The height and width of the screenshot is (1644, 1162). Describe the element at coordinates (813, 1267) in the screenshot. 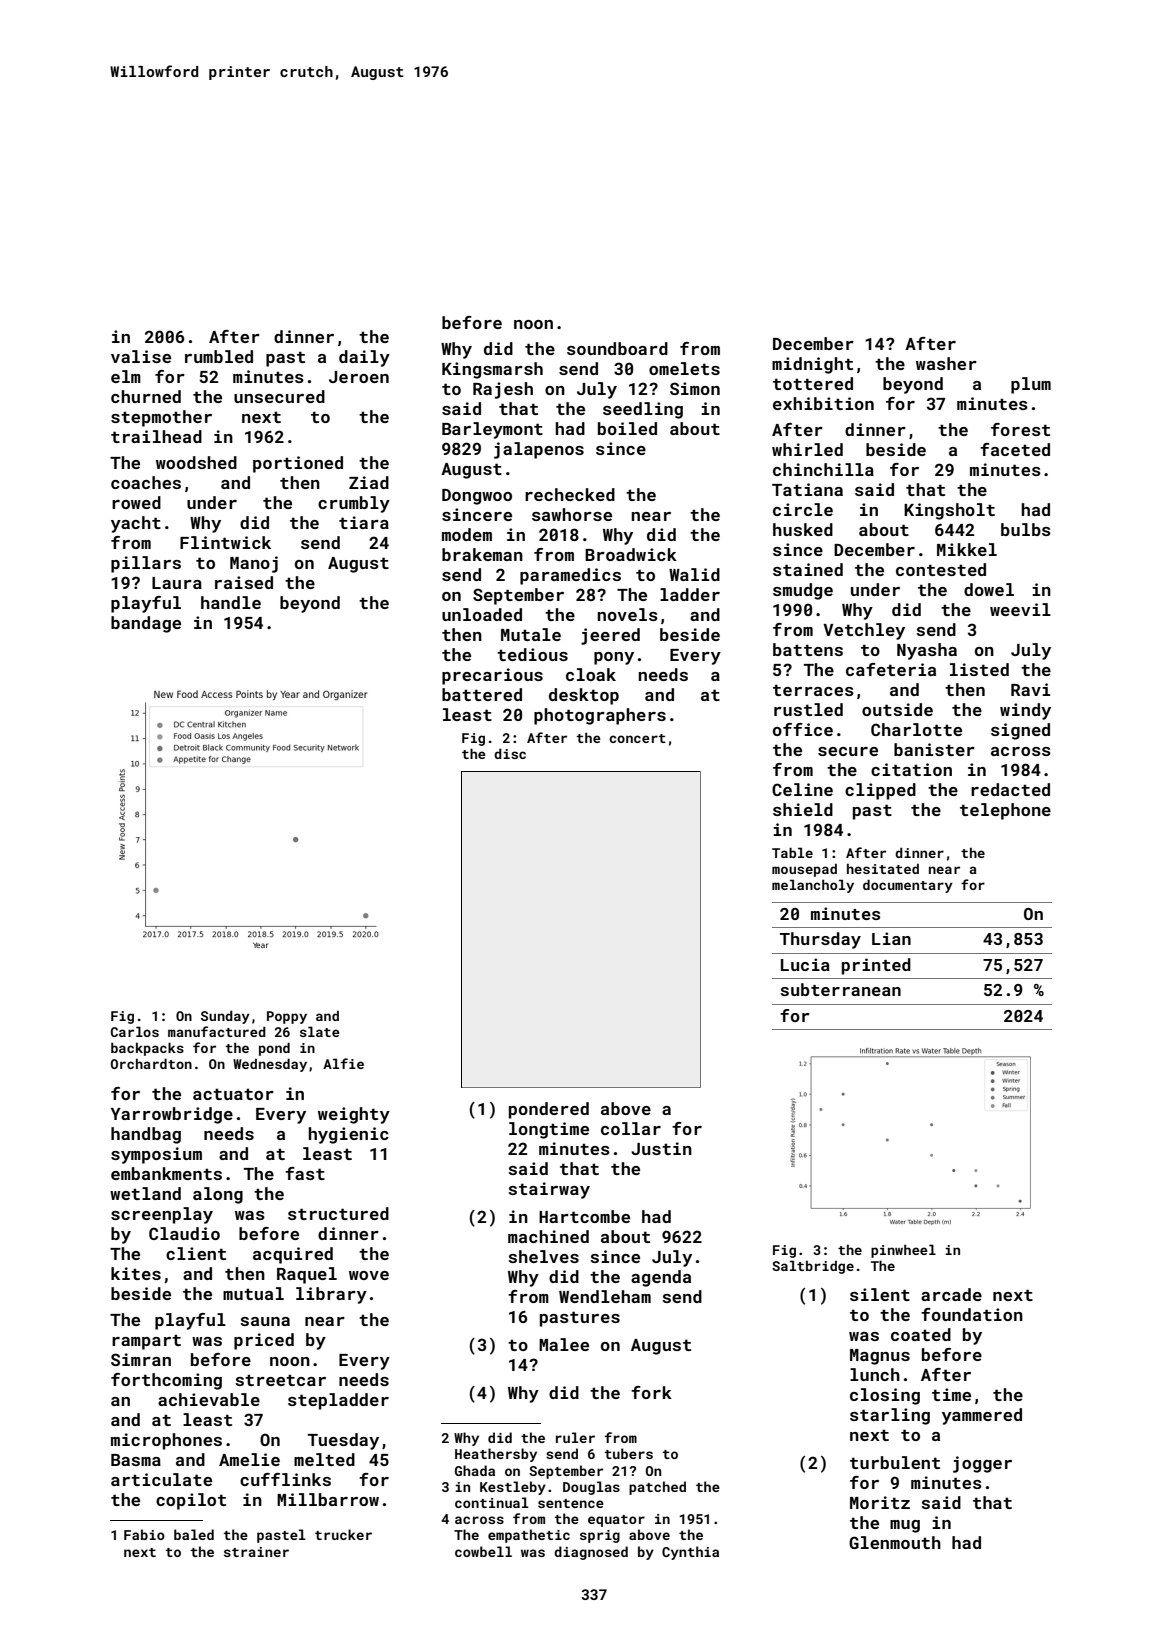

I see `Saltbridge` at that location.
